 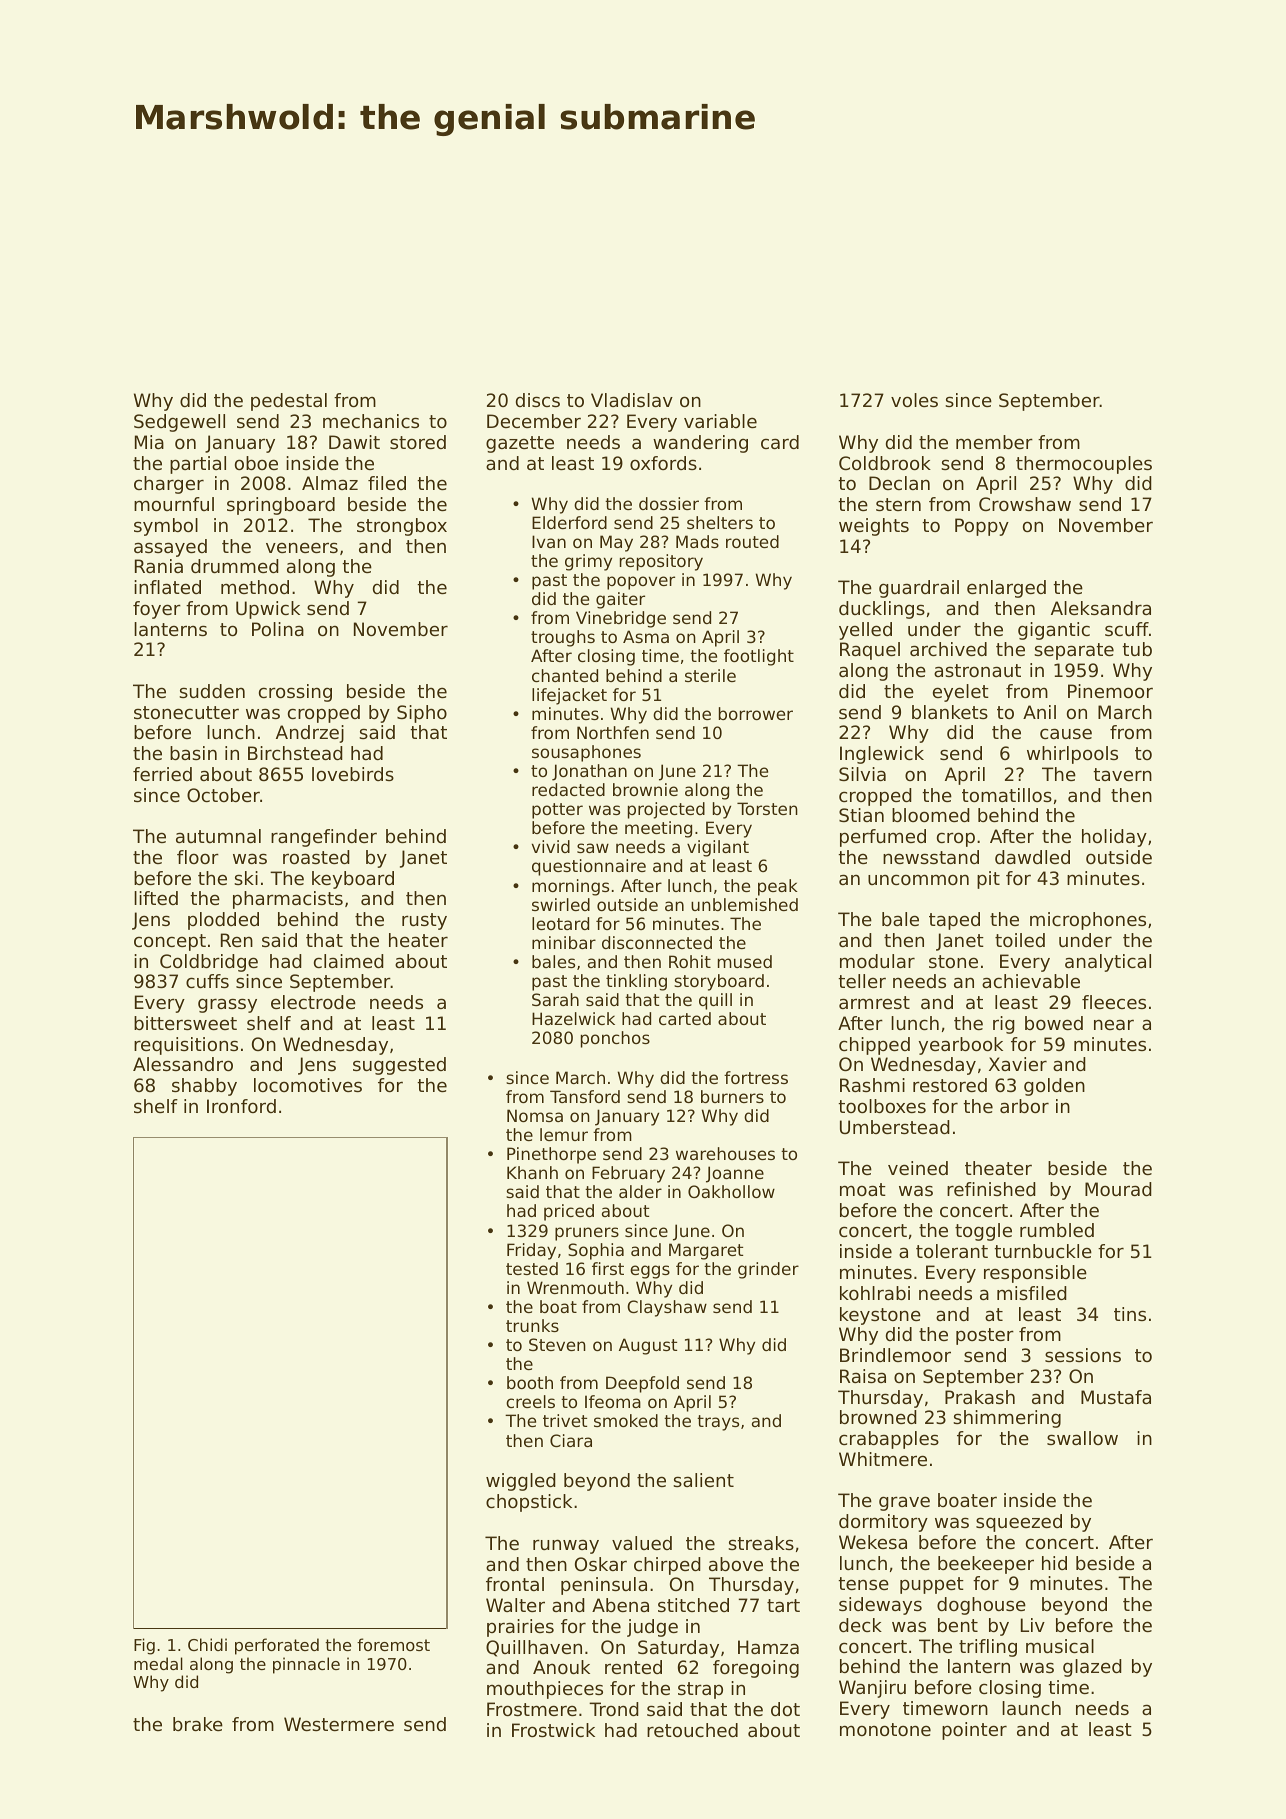 What do you see at coordinates (545, 1690) in the document?
I see `mouthpieces` at bounding box center [545, 1690].
